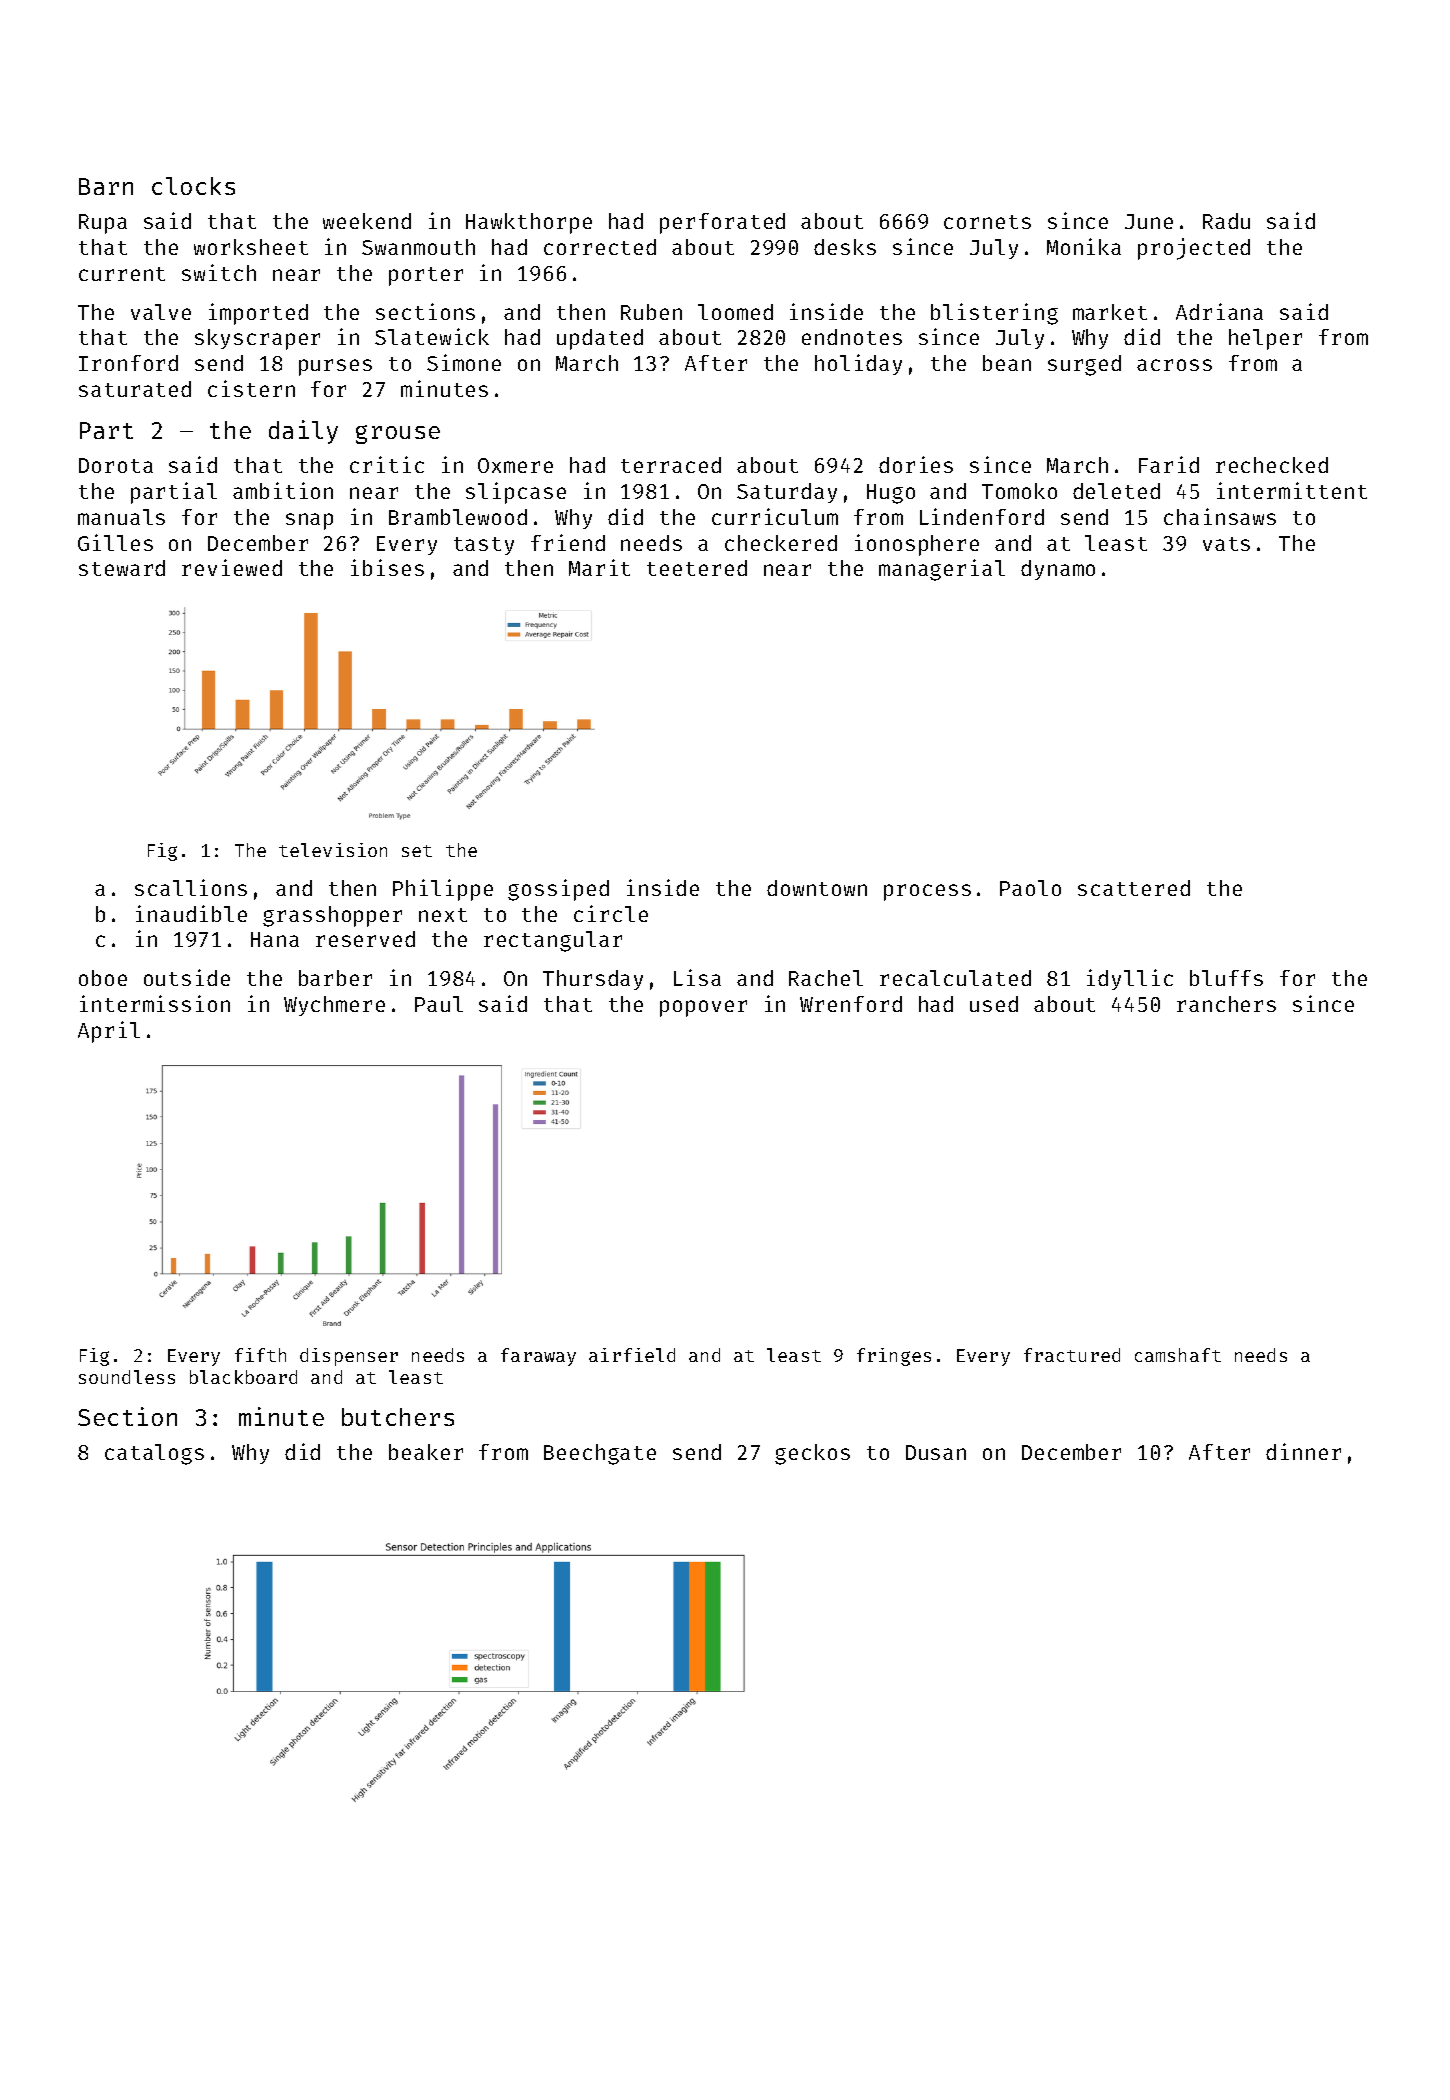  Describe the element at coordinates (443, 915) in the image. I see `next` at that location.
